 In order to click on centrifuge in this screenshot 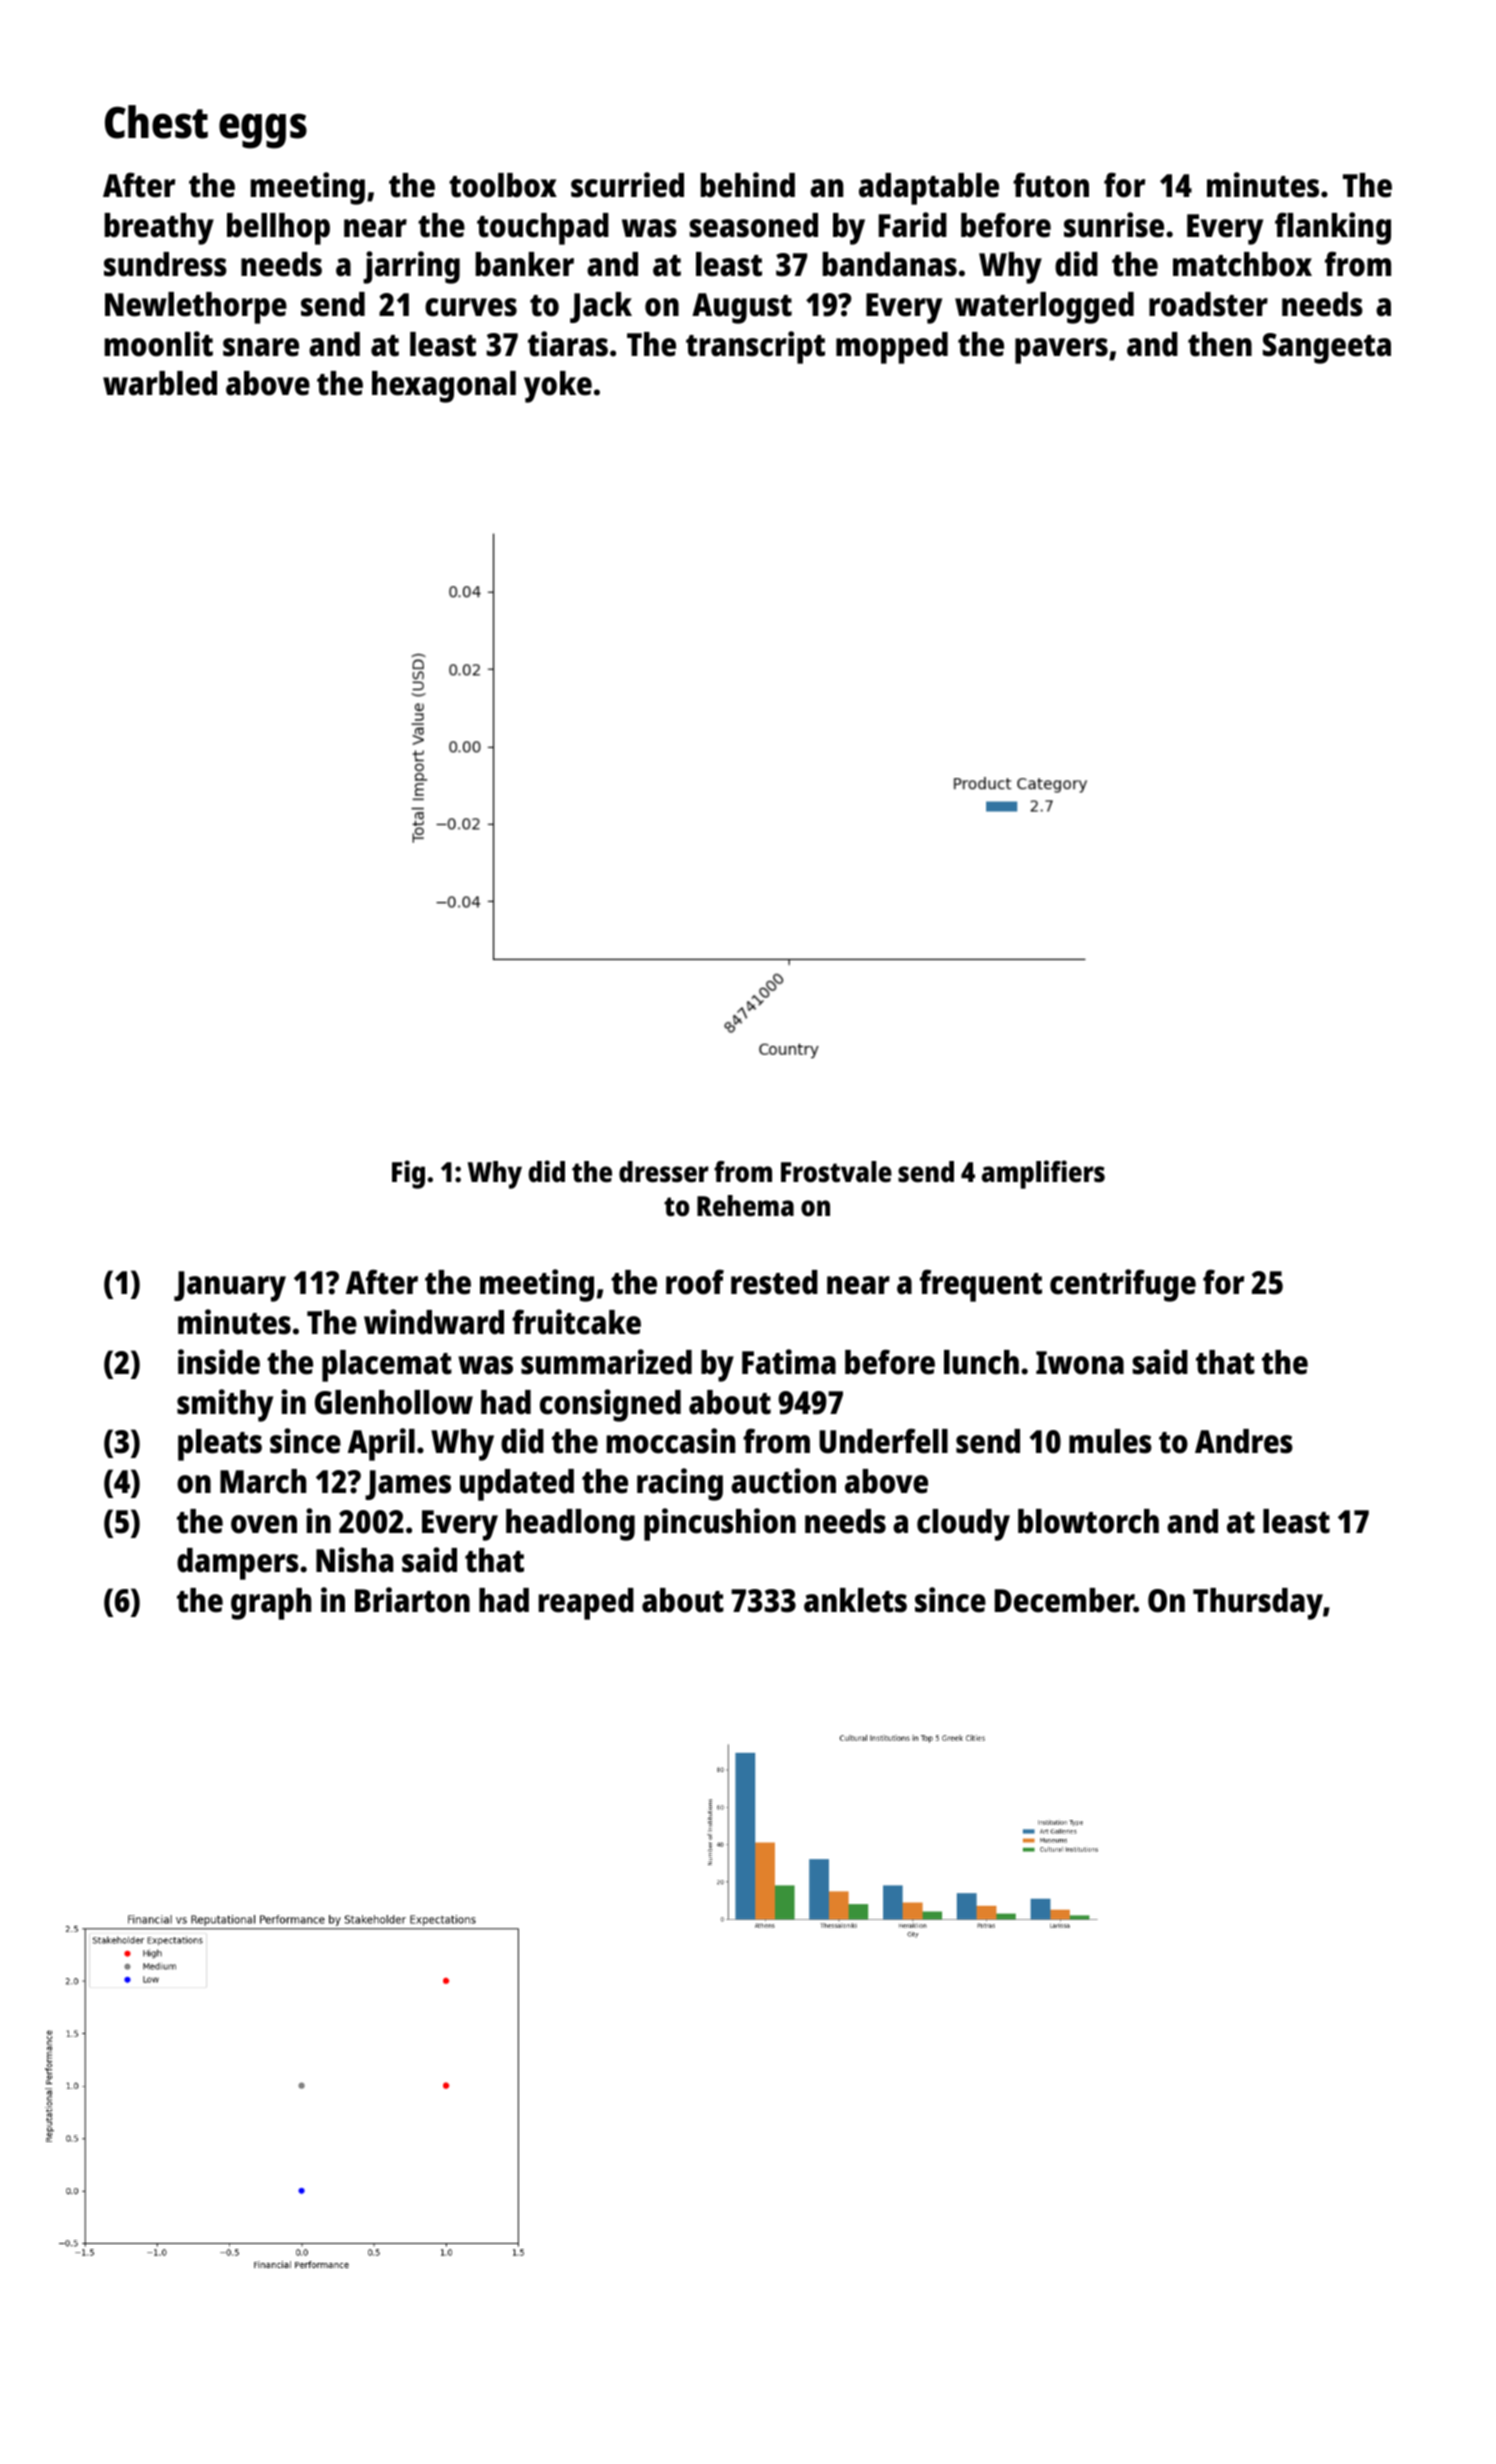, I will do `click(1123, 1285)`.
